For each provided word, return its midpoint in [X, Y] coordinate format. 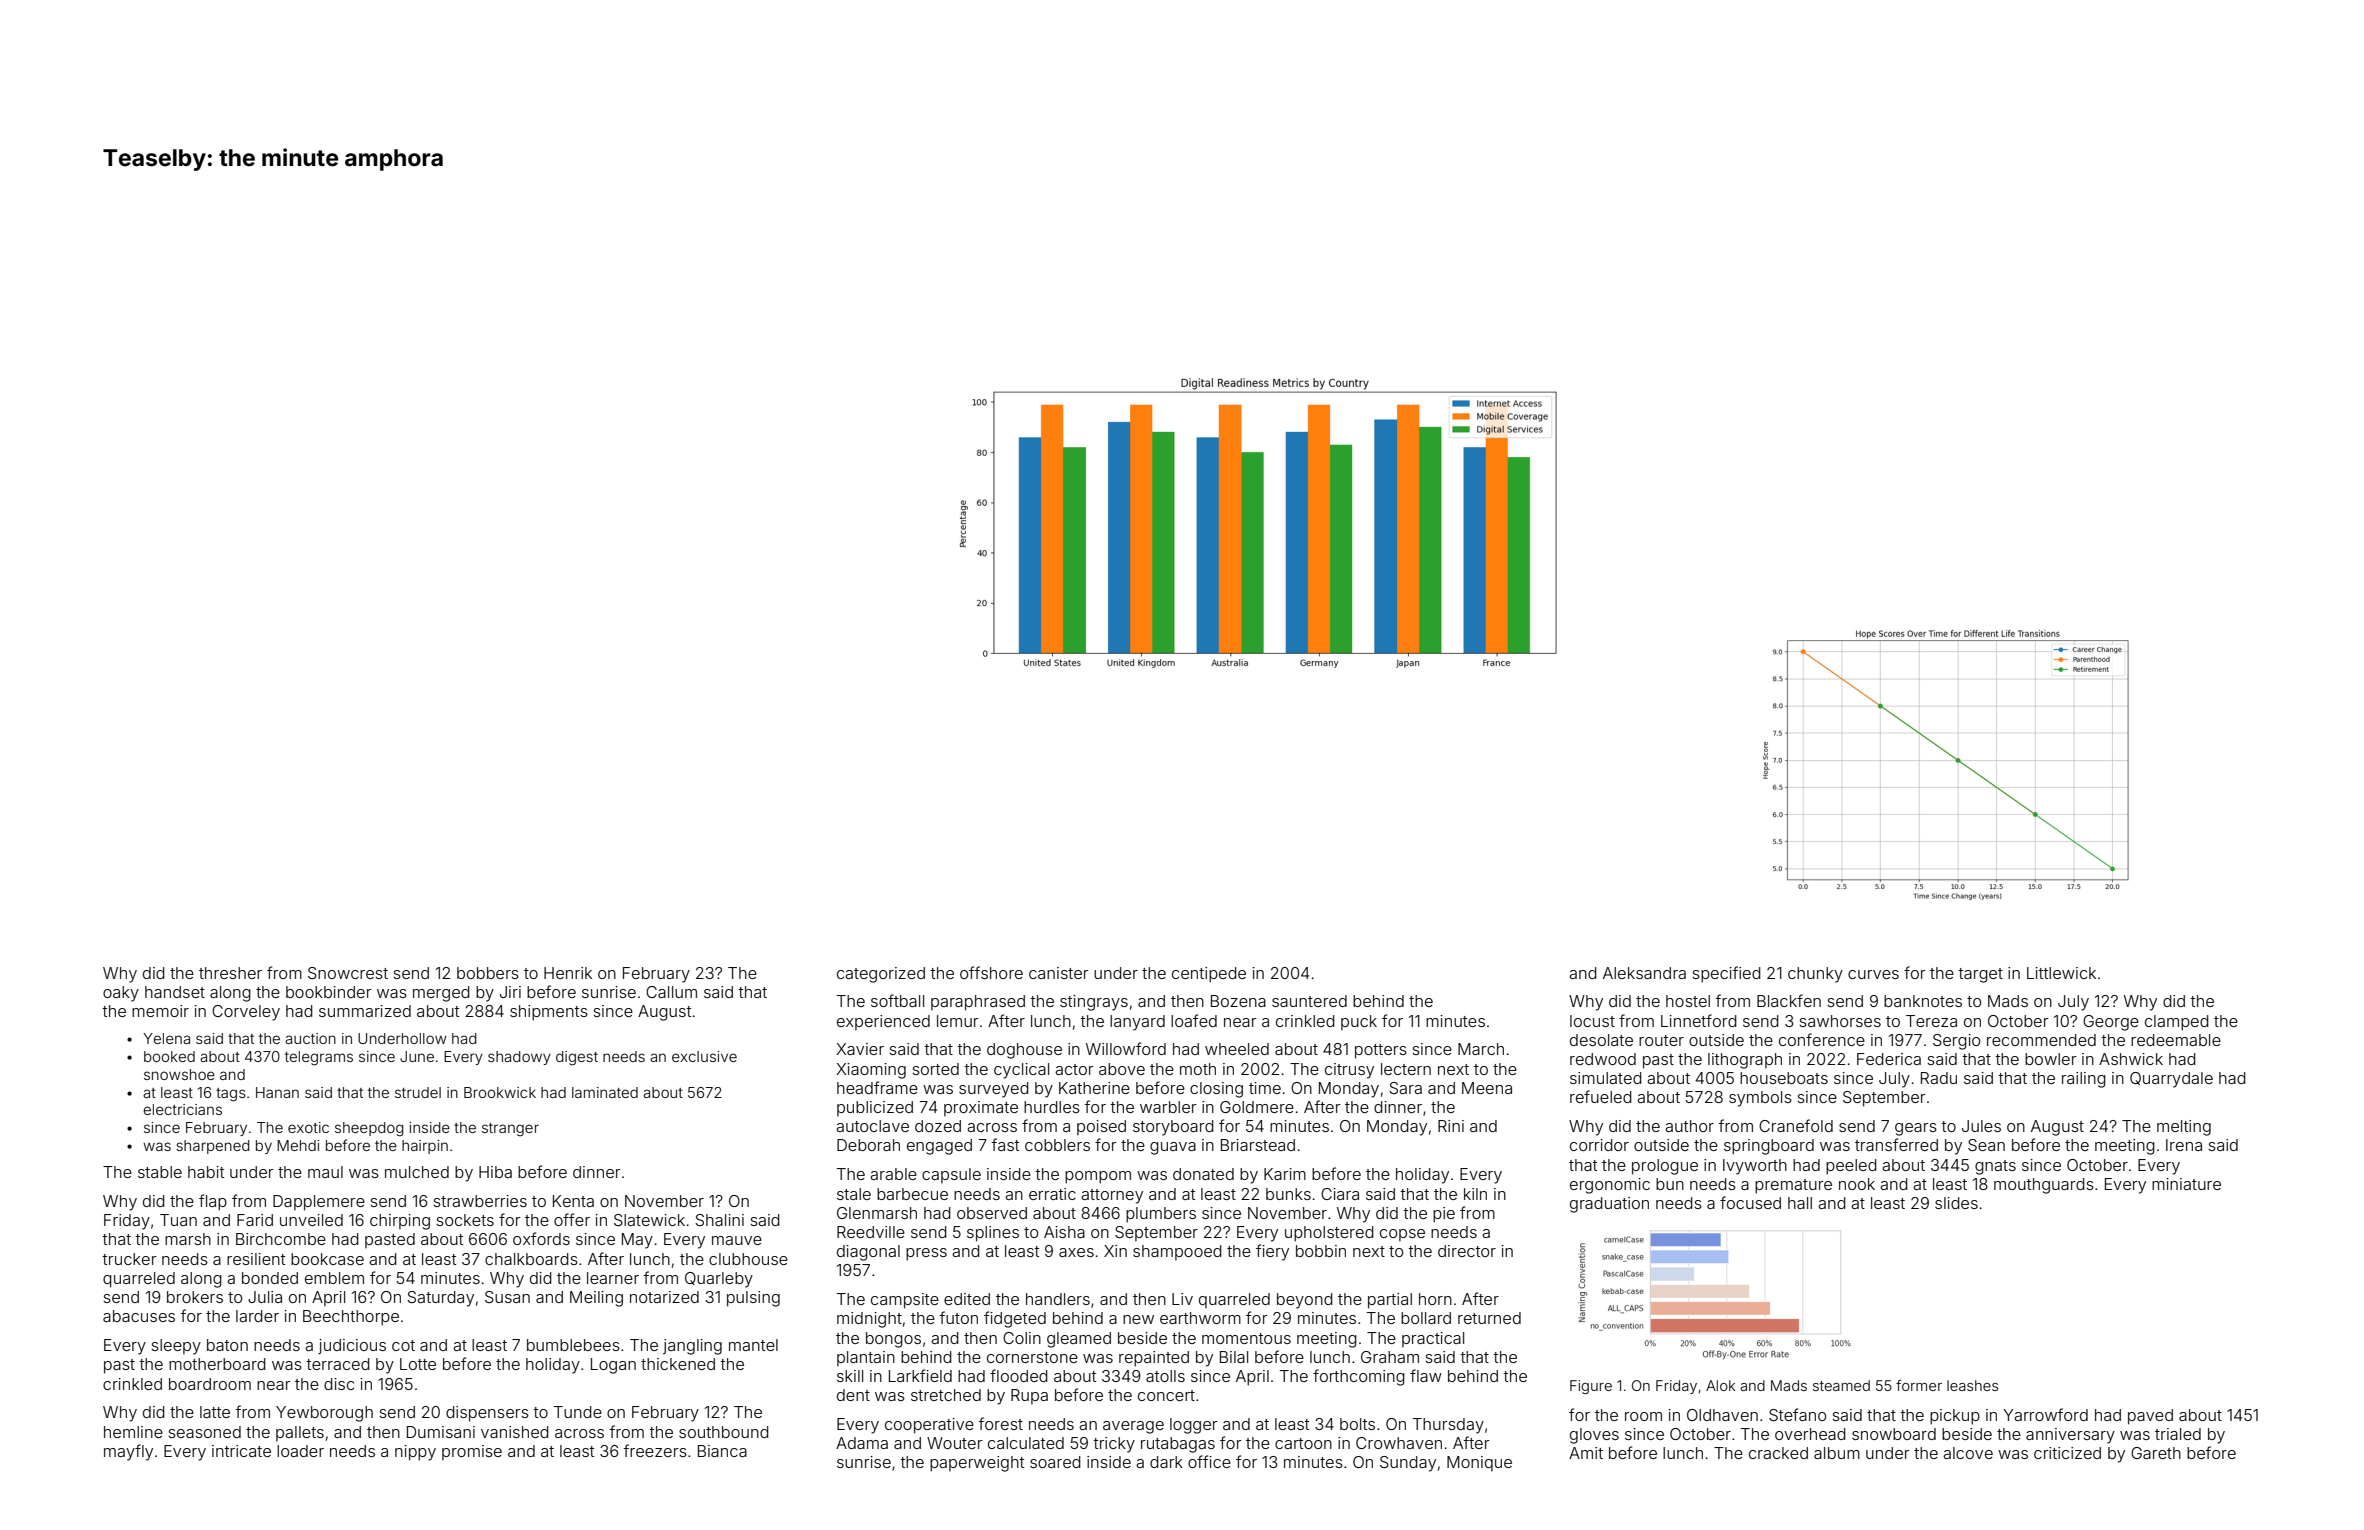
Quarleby [719, 1280]
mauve [737, 1240]
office [1209, 1461]
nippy [415, 1453]
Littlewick [2061, 973]
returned [1489, 1318]
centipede [1209, 975]
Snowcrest [348, 973]
